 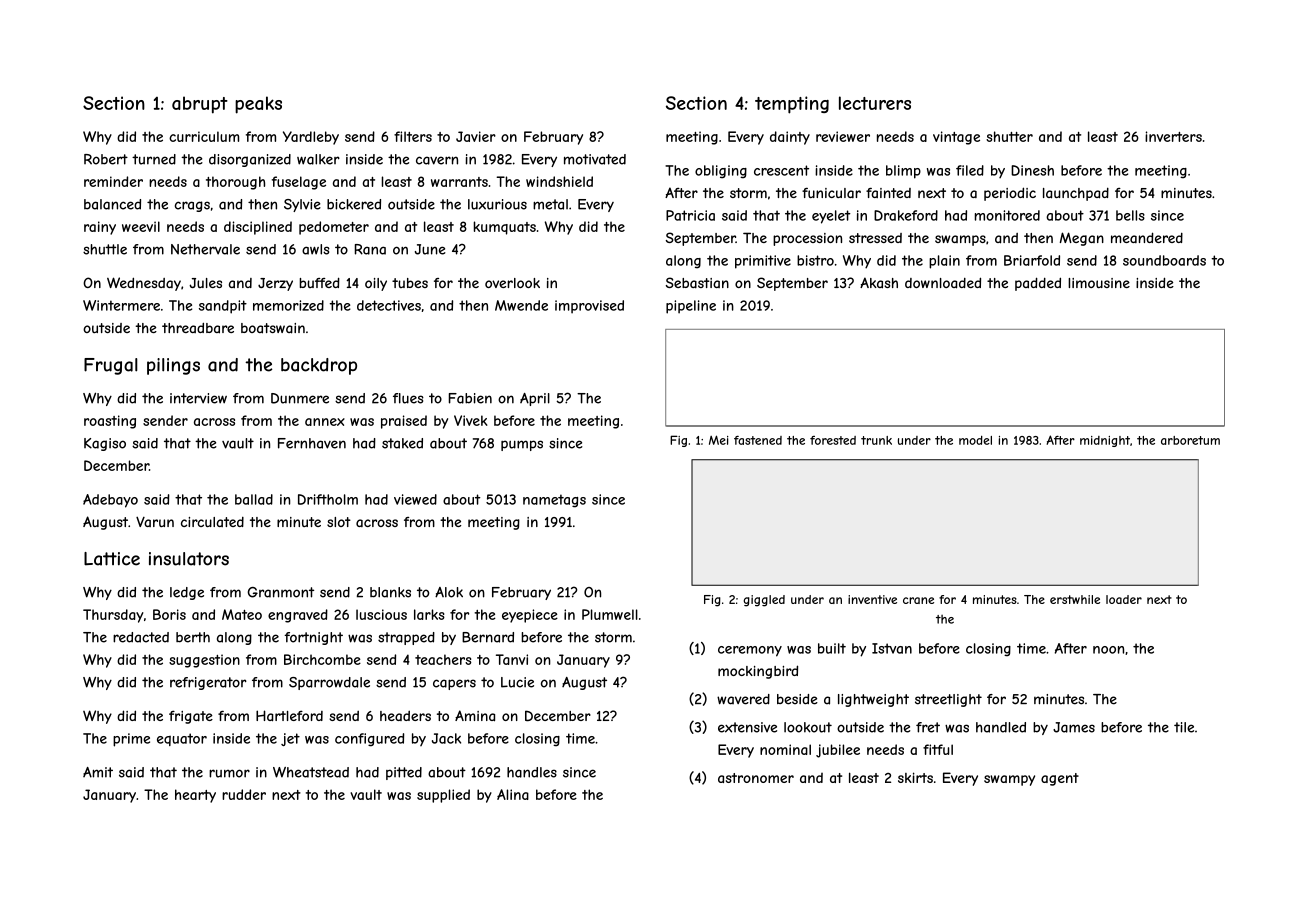 I want to click on crane, so click(x=918, y=600).
